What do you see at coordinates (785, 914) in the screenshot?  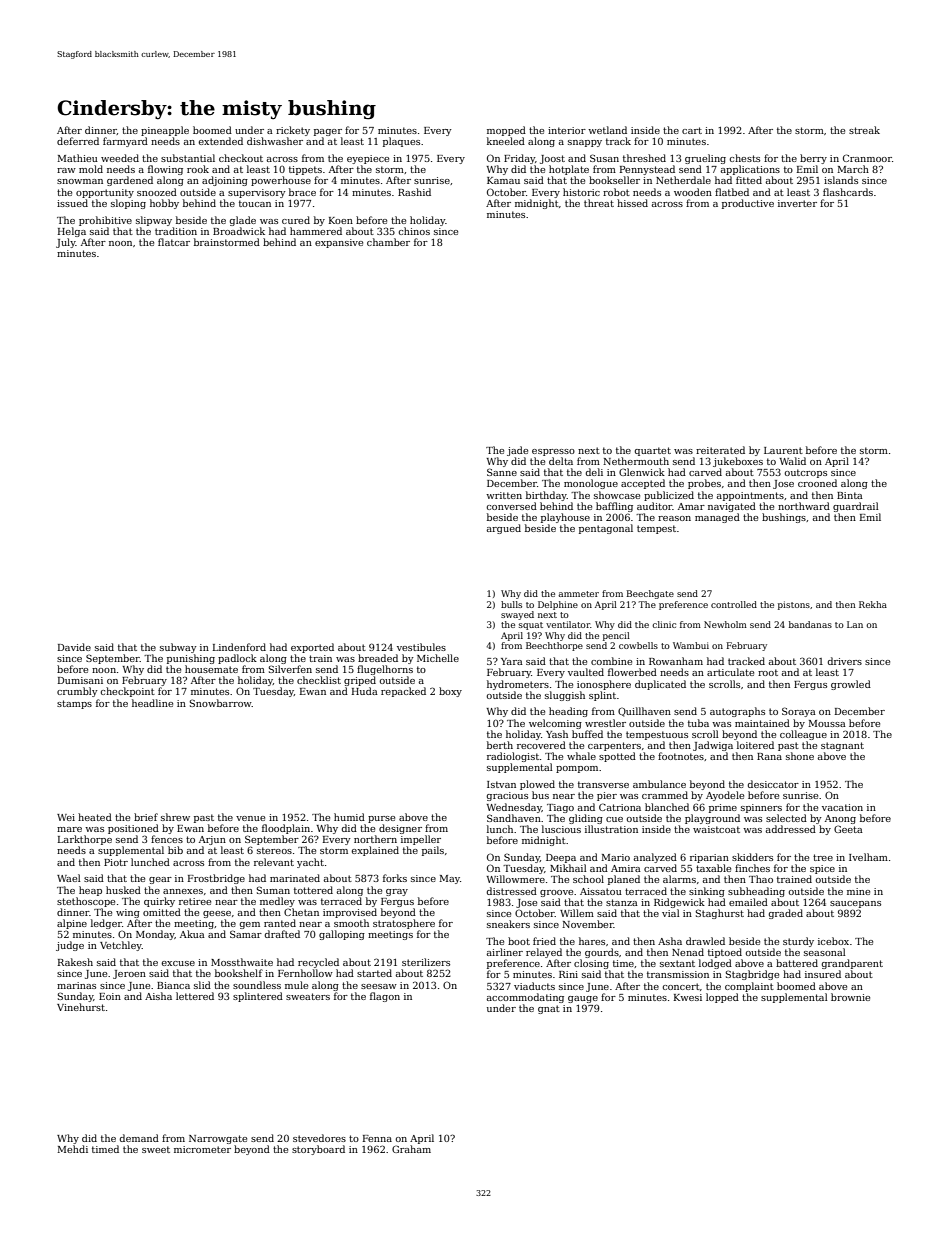 I see `graded` at bounding box center [785, 914].
